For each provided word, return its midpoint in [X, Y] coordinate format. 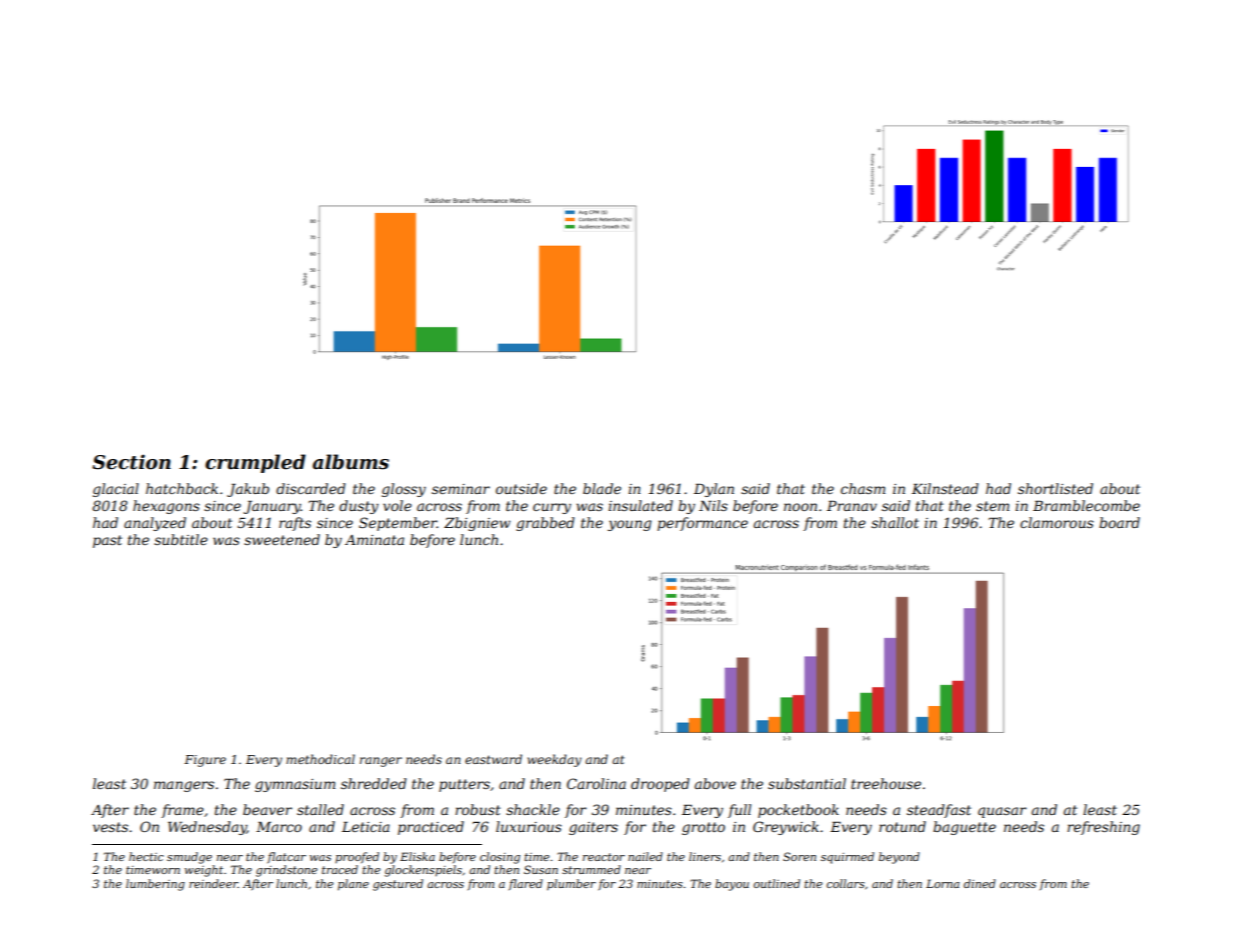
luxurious [529, 826]
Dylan [714, 490]
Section [131, 462]
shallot [895, 522]
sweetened [282, 539]
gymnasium [295, 785]
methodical [320, 759]
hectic [146, 856]
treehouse [886, 783]
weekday [555, 760]
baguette [964, 828]
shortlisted [1055, 488]
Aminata [374, 540]
